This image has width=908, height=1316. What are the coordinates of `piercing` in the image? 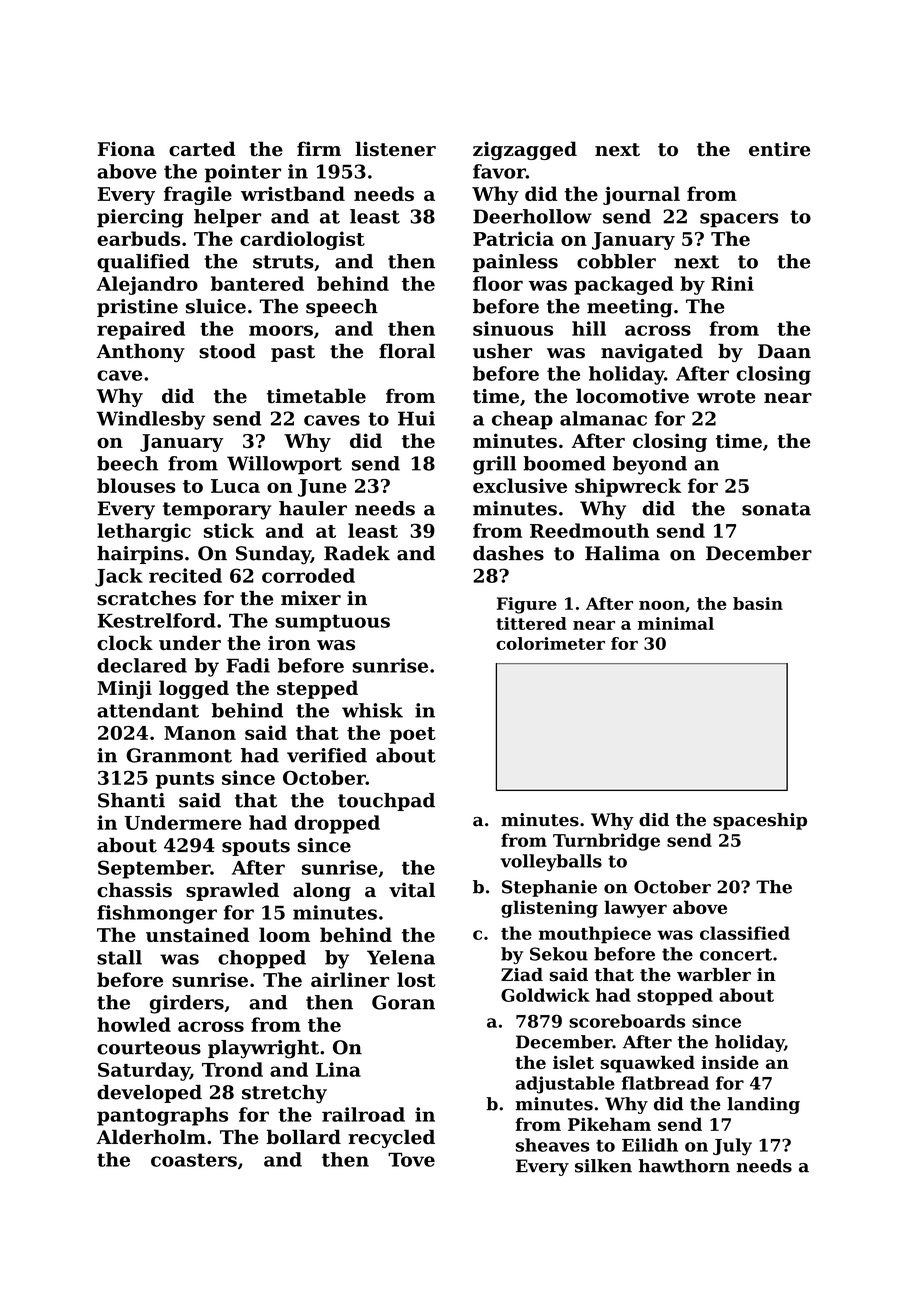 It's located at (140, 218).
